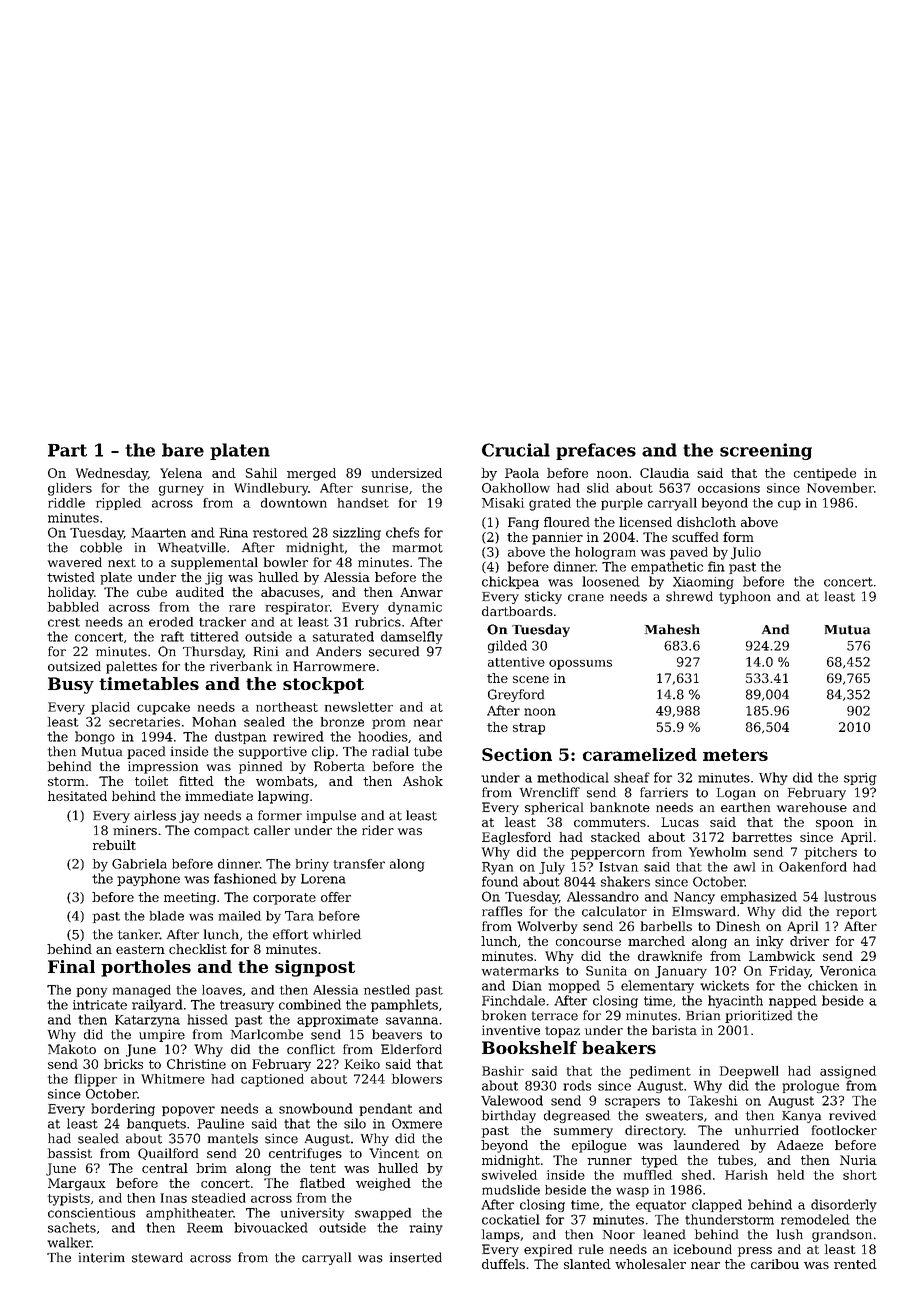 Image resolution: width=924 pixels, height=1308 pixels. Describe the element at coordinates (242, 608) in the image. I see `rare` at that location.
